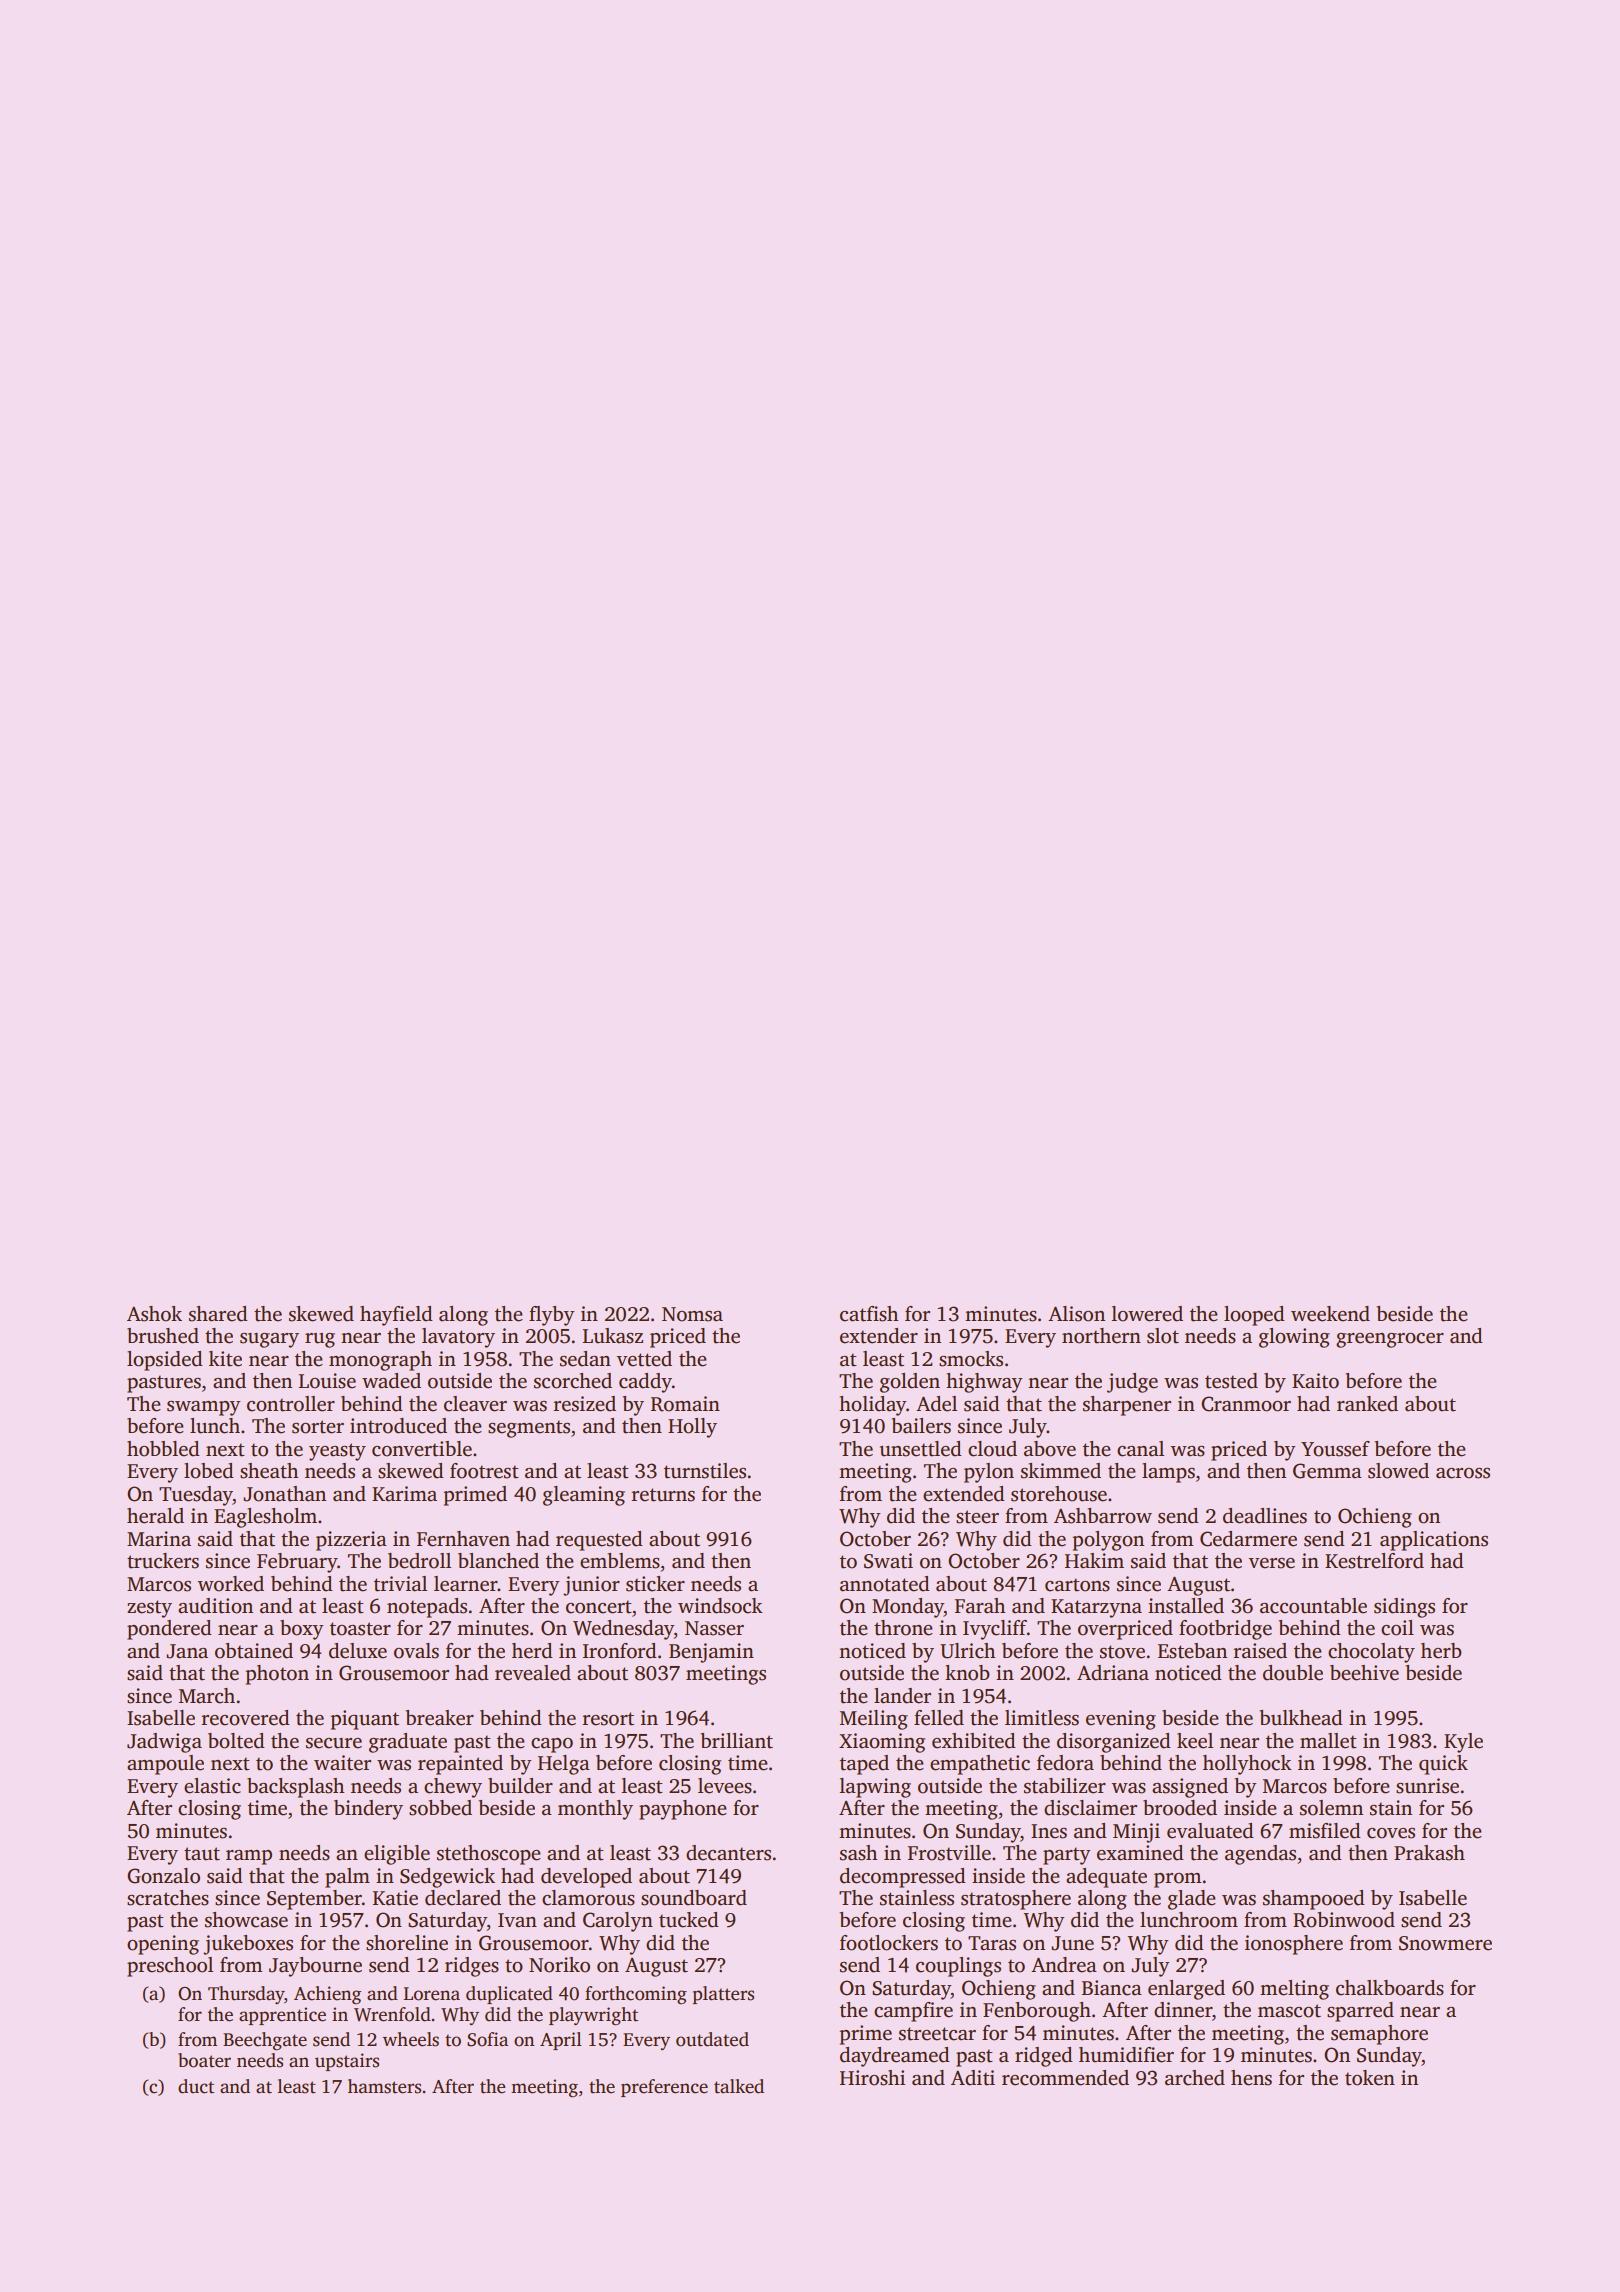  What do you see at coordinates (882, 1743) in the screenshot?
I see `Xiaoming` at bounding box center [882, 1743].
